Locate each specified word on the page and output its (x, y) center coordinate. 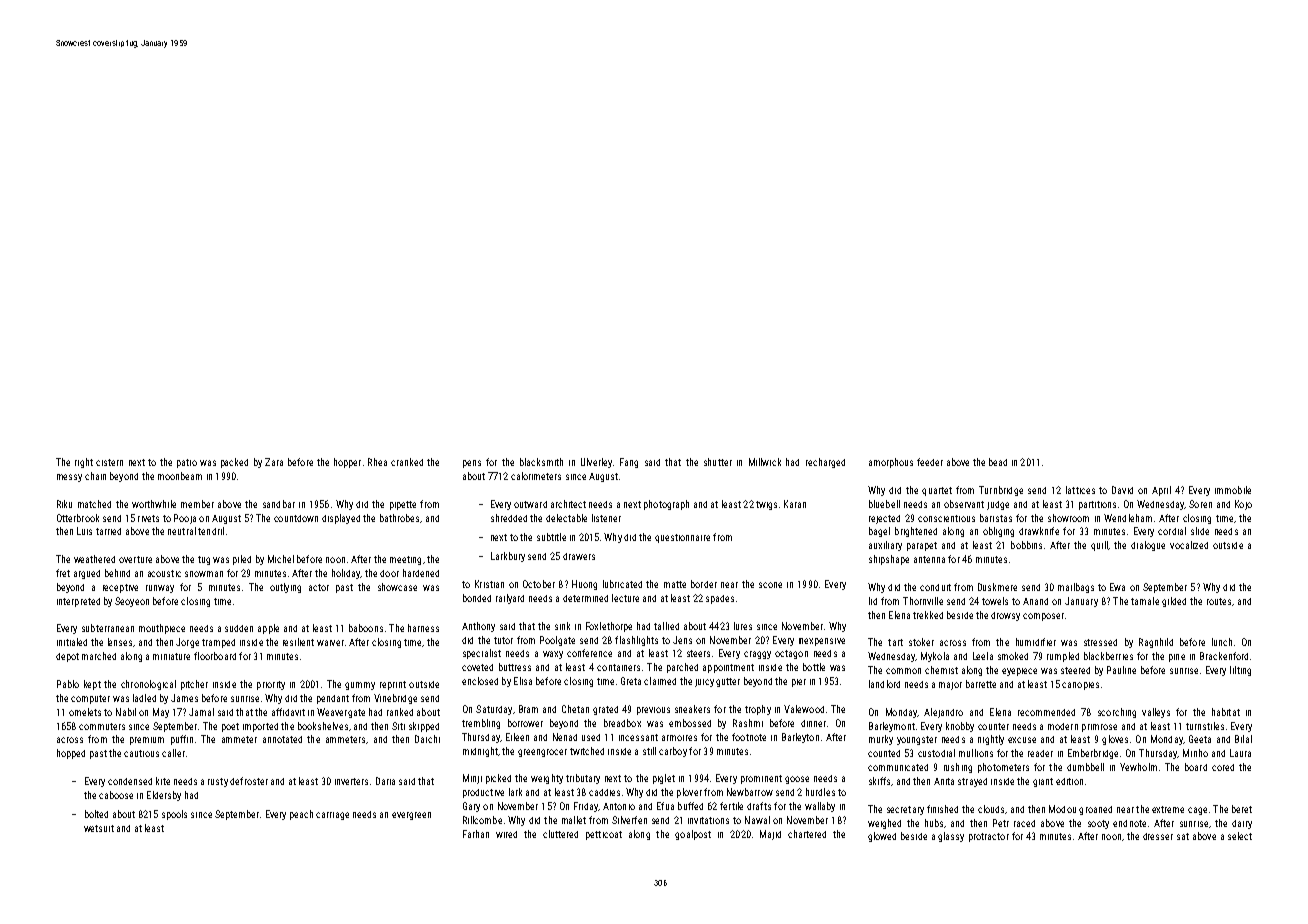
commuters (102, 726)
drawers (579, 556)
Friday (586, 807)
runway (160, 589)
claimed (660, 681)
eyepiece (1019, 672)
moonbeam (180, 476)
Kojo (1243, 505)
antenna (929, 559)
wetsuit (99, 828)
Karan (795, 504)
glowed (882, 837)
